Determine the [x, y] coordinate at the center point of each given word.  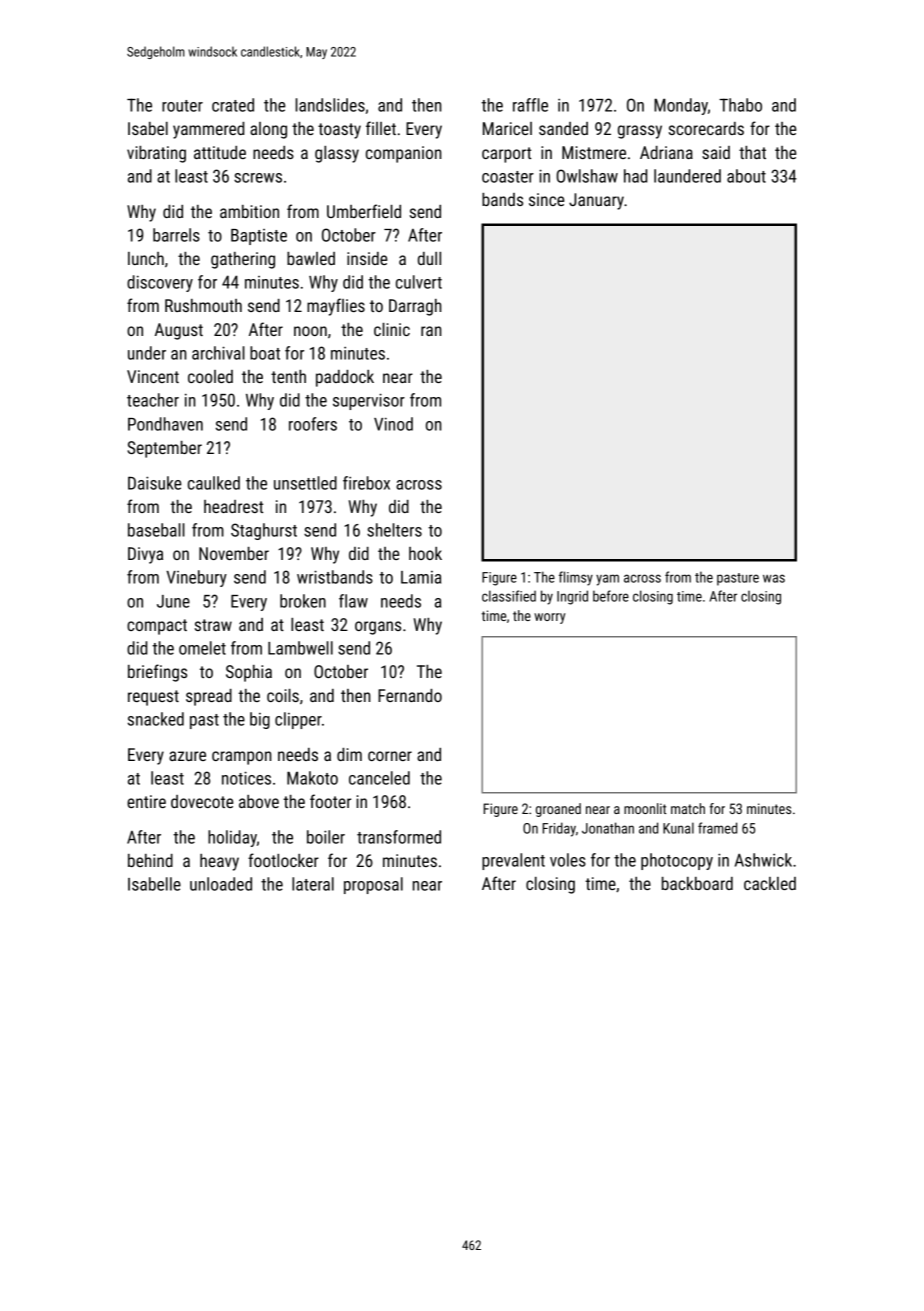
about [746, 176]
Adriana [666, 152]
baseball [156, 530]
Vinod [393, 424]
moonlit [645, 808]
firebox [366, 483]
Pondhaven [165, 424]
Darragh [415, 307]
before [611, 596]
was [774, 578]
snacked [156, 719]
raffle [530, 105]
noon [310, 331]
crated [233, 105]
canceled [379, 778]
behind [150, 860]
